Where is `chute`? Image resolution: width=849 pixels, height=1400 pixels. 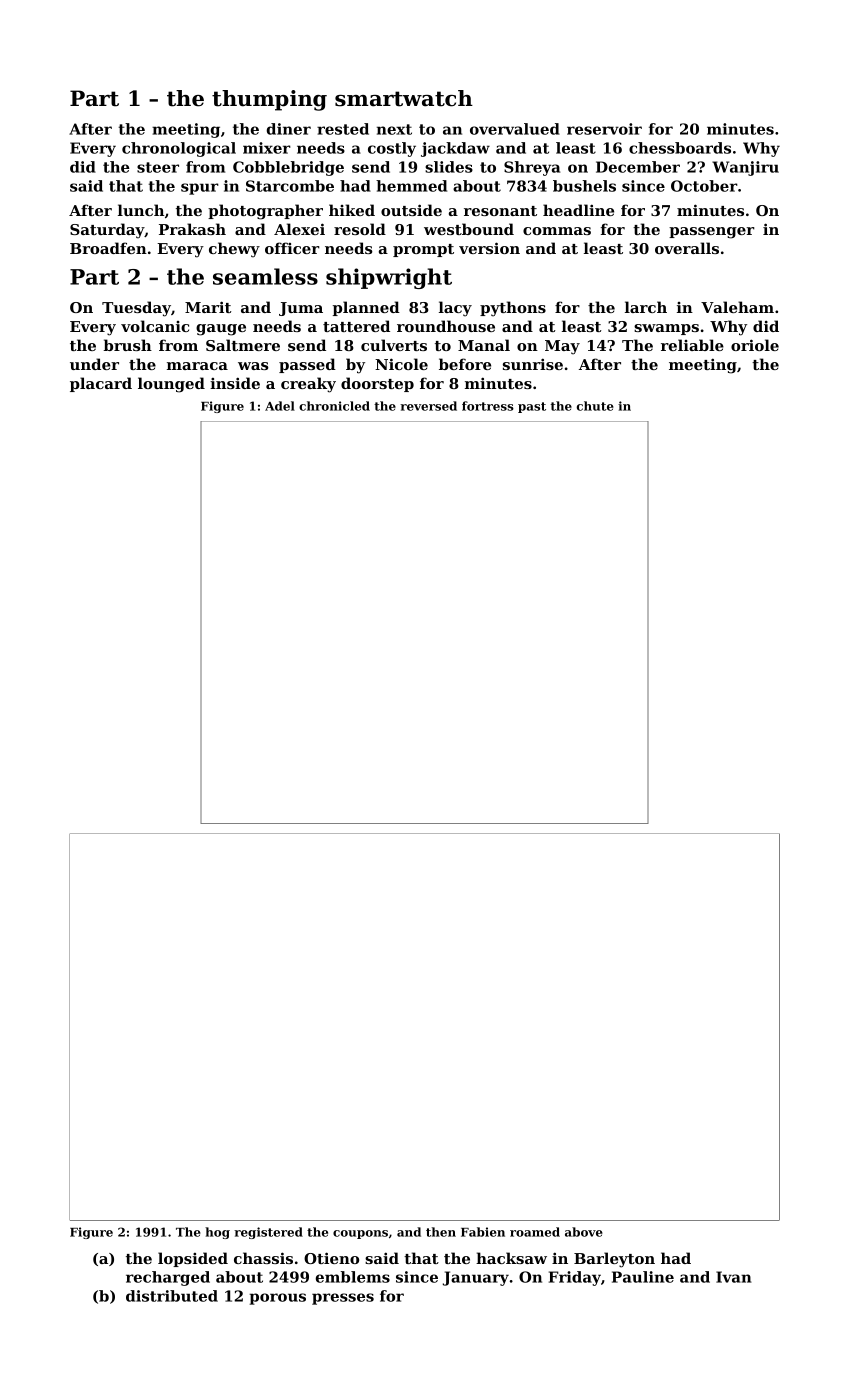
chute is located at coordinates (595, 406).
